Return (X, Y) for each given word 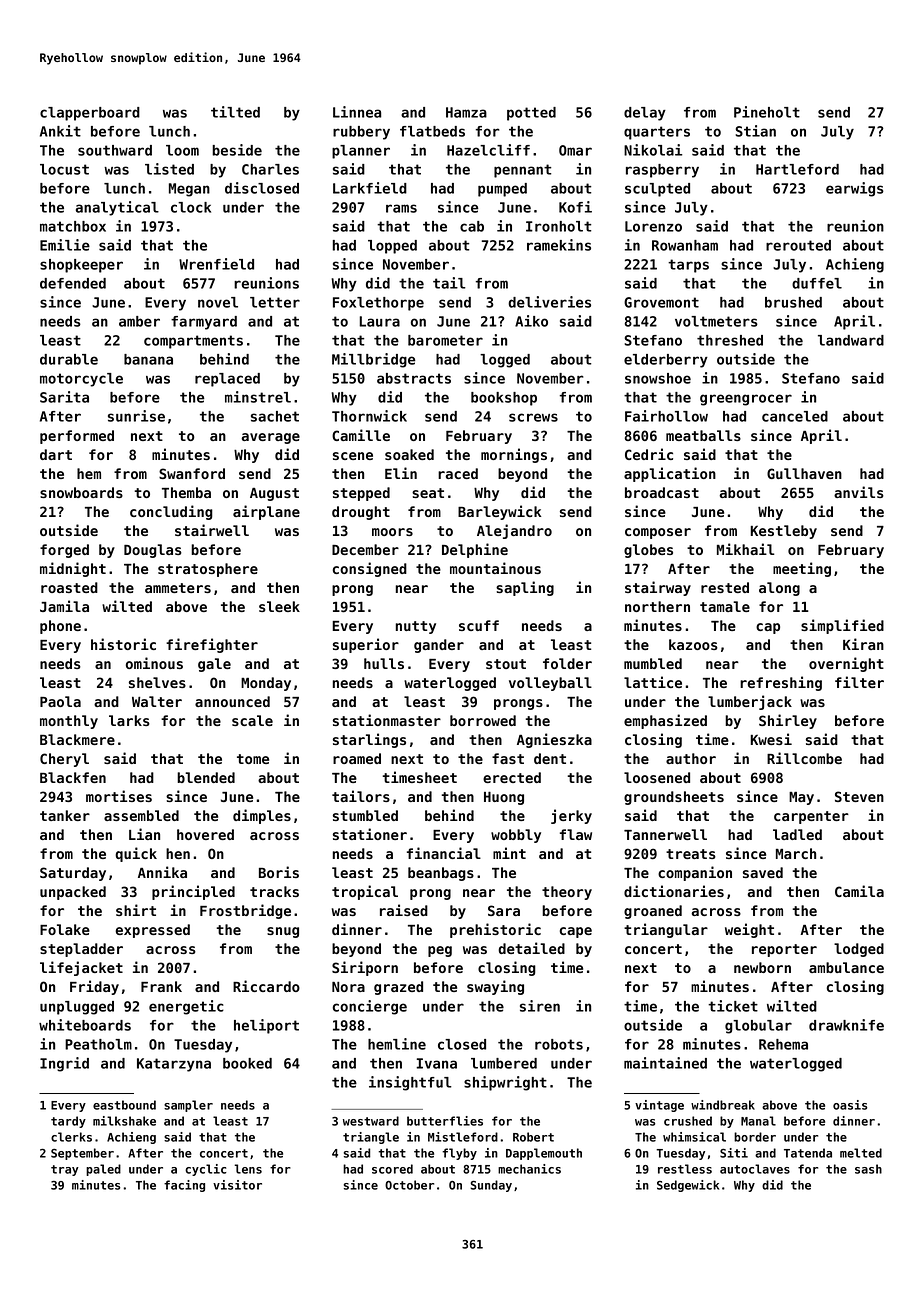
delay (645, 114)
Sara (504, 910)
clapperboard (90, 114)
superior (366, 645)
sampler (188, 1106)
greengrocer (746, 400)
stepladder (81, 950)
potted (531, 114)
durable (69, 359)
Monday (266, 684)
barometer (445, 340)
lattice (653, 682)
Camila (859, 891)
